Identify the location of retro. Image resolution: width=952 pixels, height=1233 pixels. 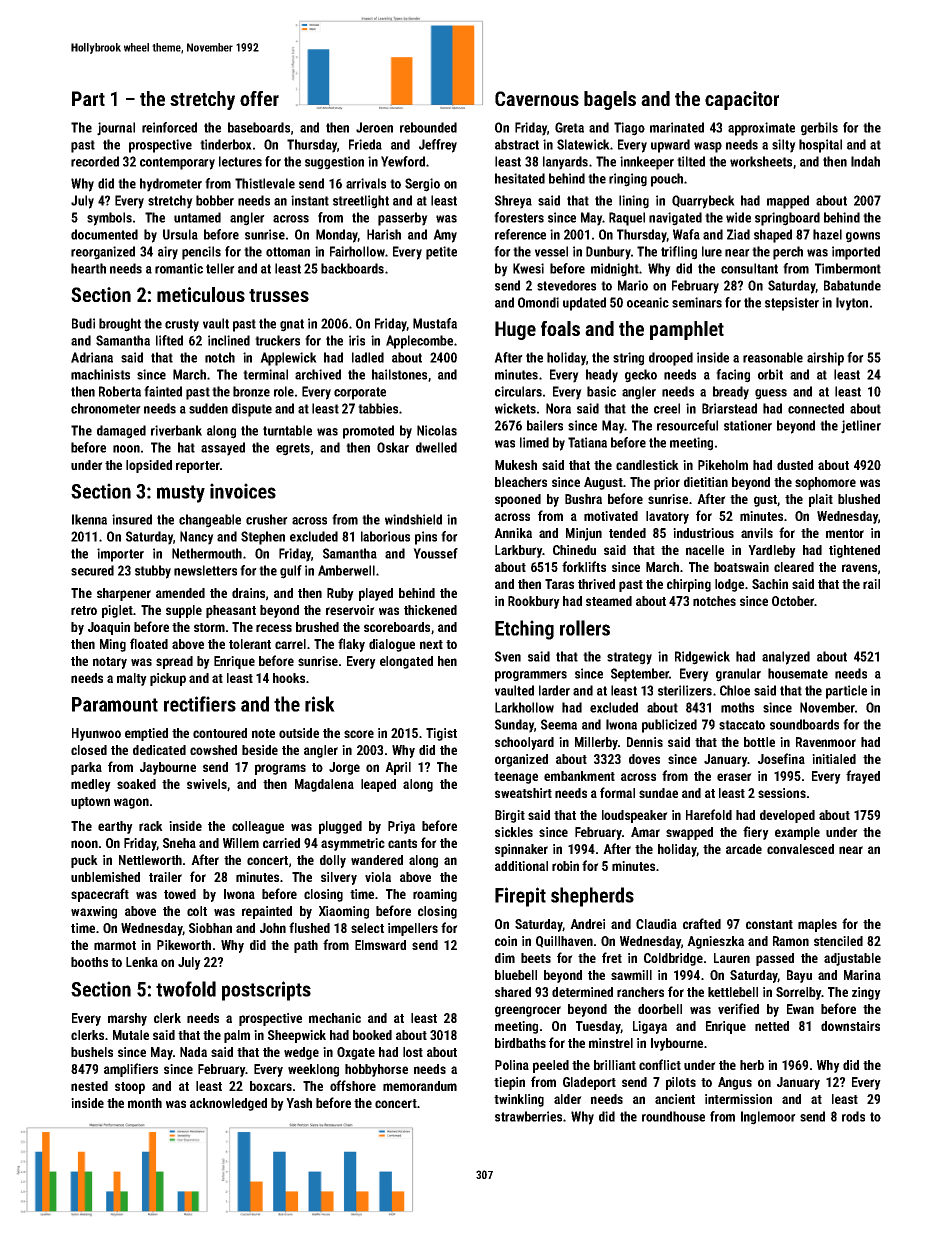
(84, 610).
